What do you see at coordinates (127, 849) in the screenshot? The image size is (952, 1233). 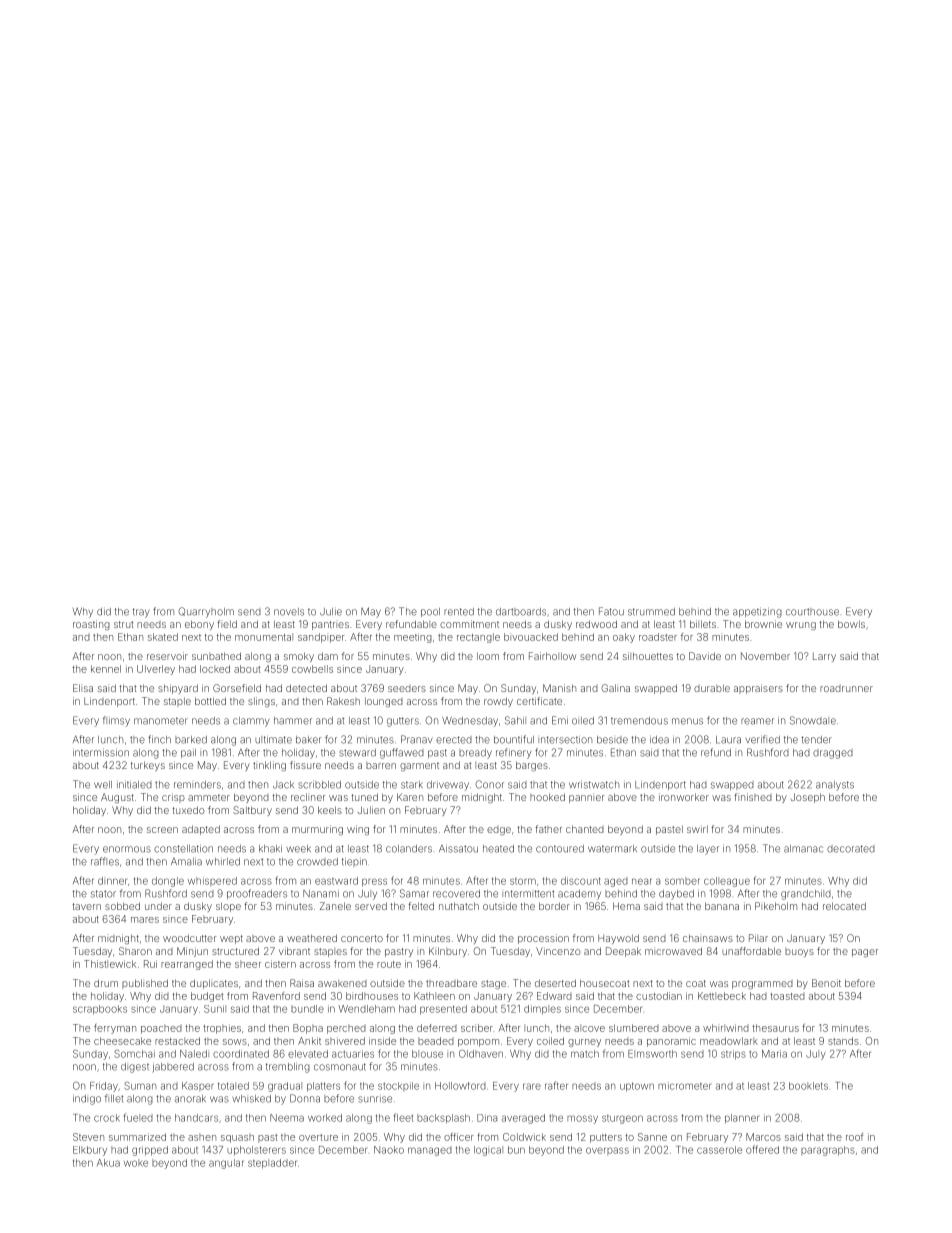 I see `enormous` at bounding box center [127, 849].
